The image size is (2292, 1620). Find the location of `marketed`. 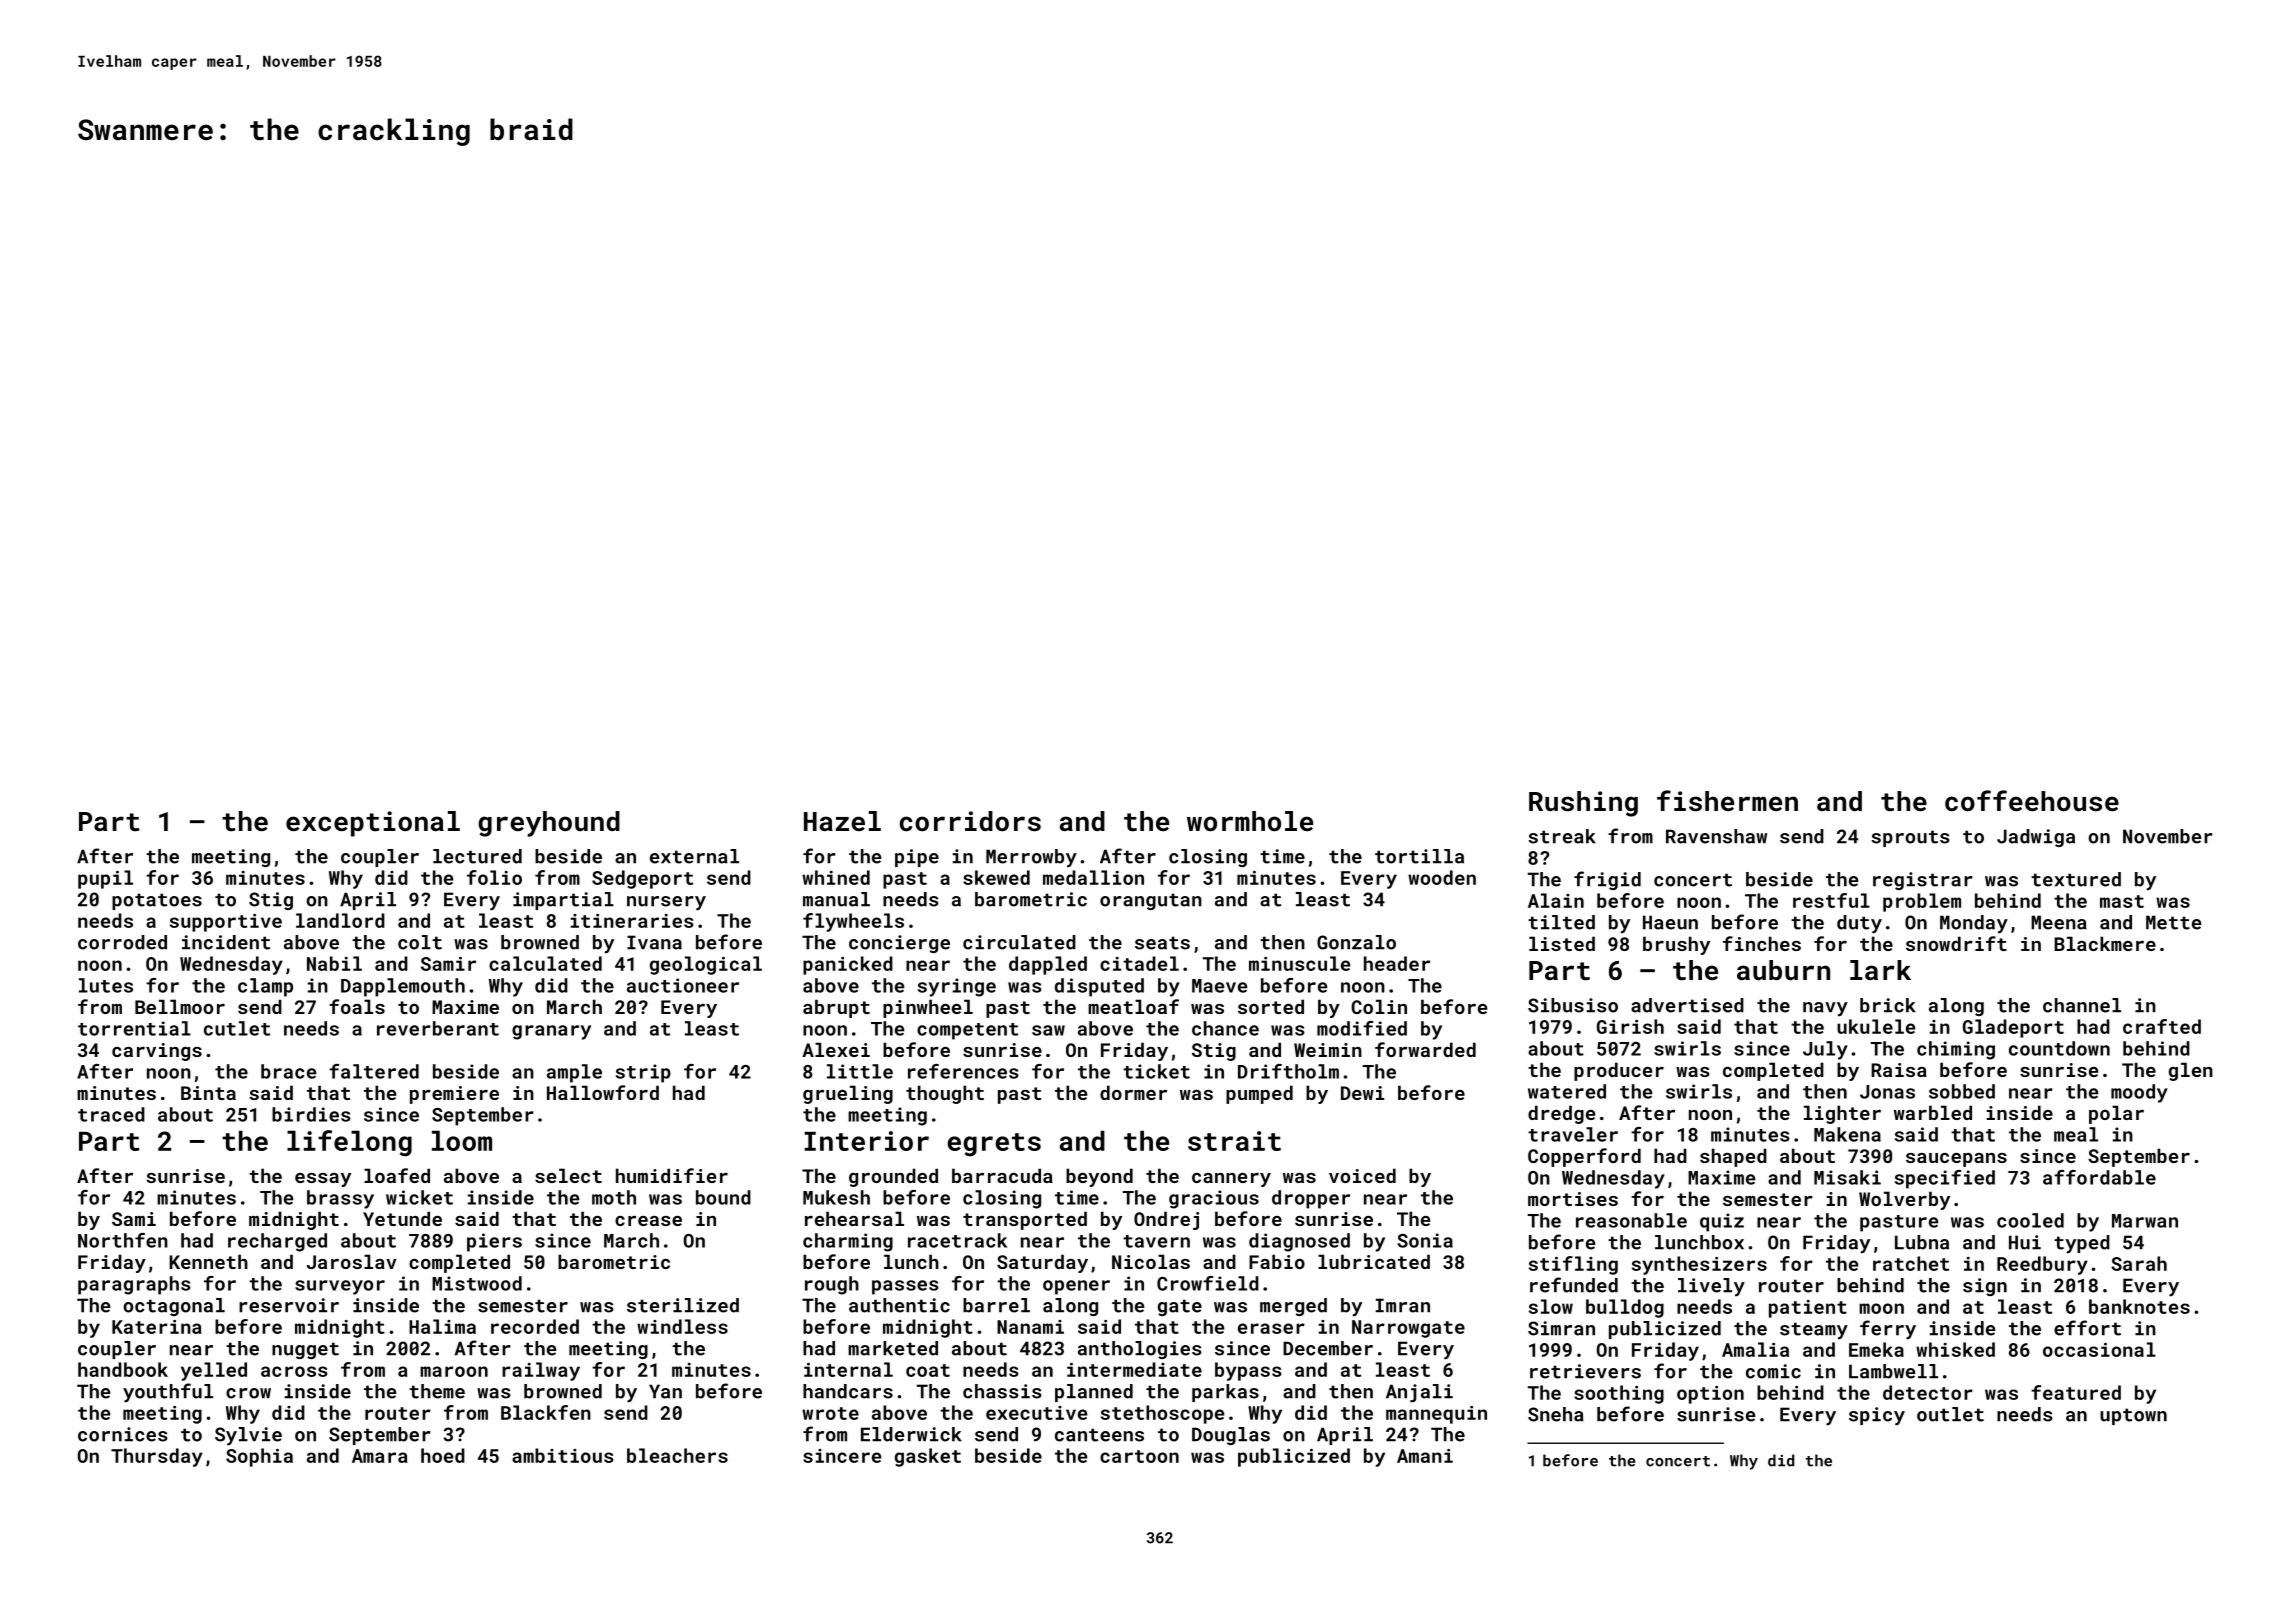

marketed is located at coordinates (893, 1348).
